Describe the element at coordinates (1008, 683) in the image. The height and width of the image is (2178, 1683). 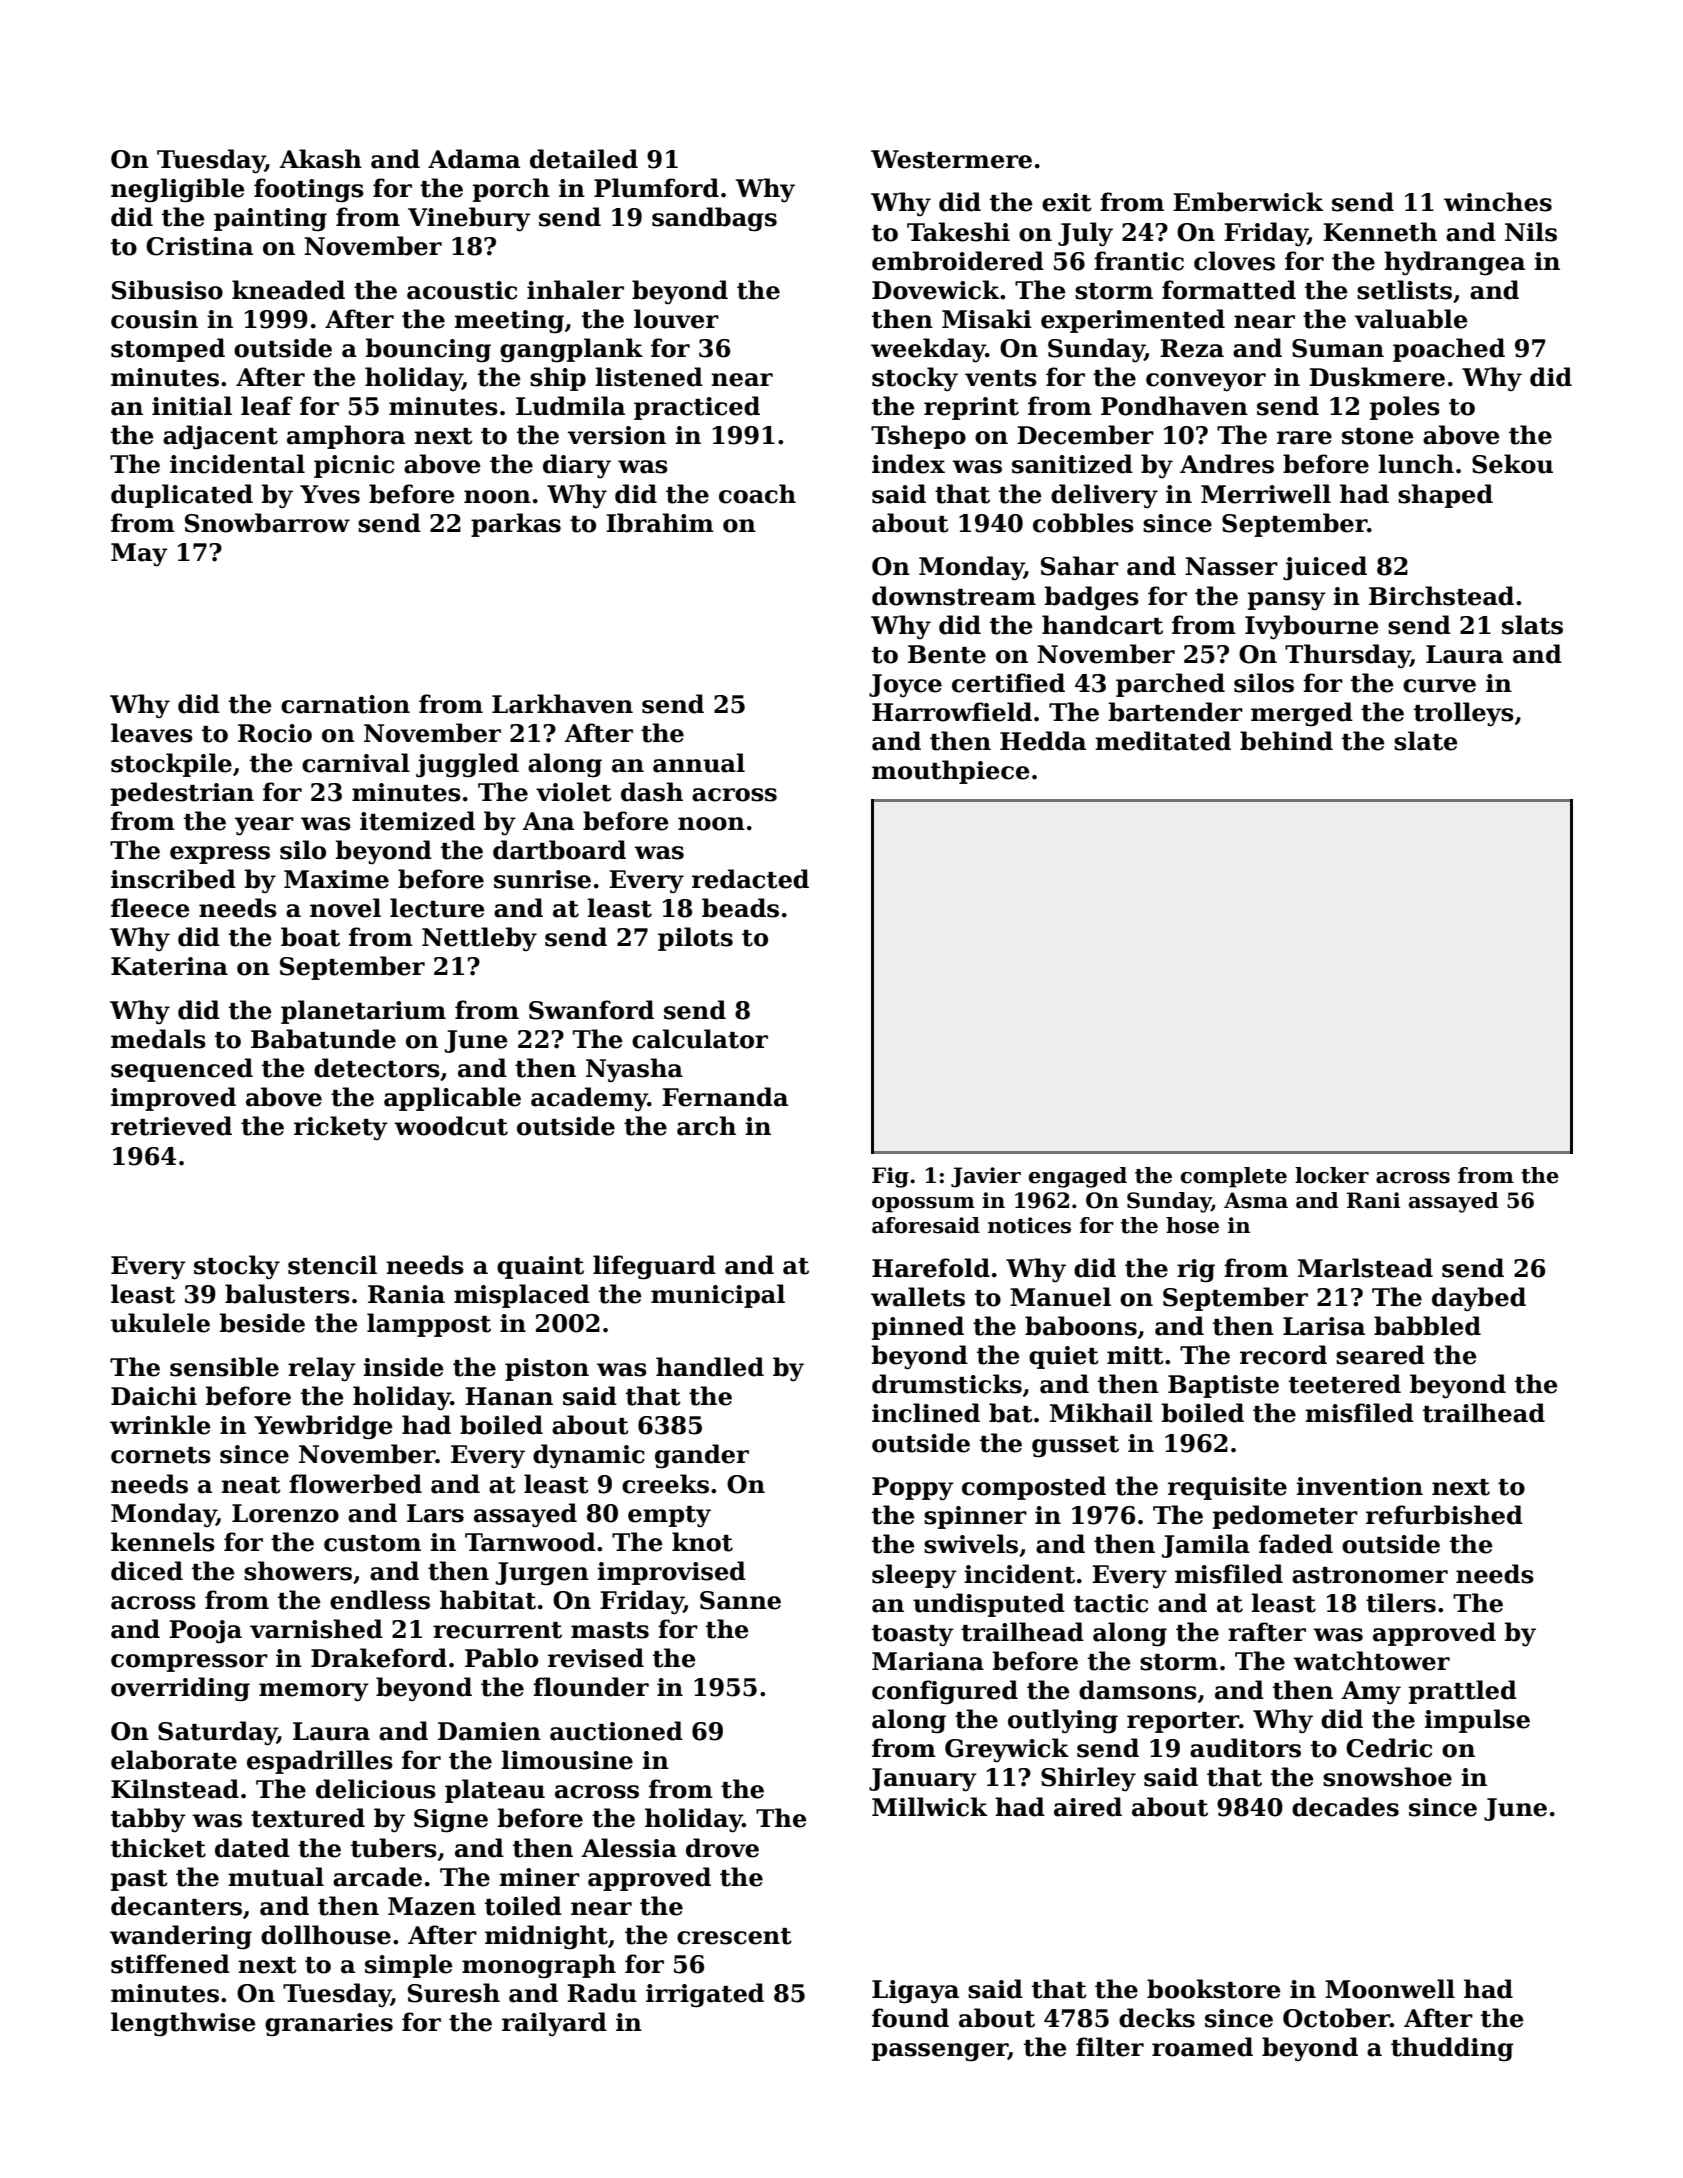
I see `certified` at that location.
